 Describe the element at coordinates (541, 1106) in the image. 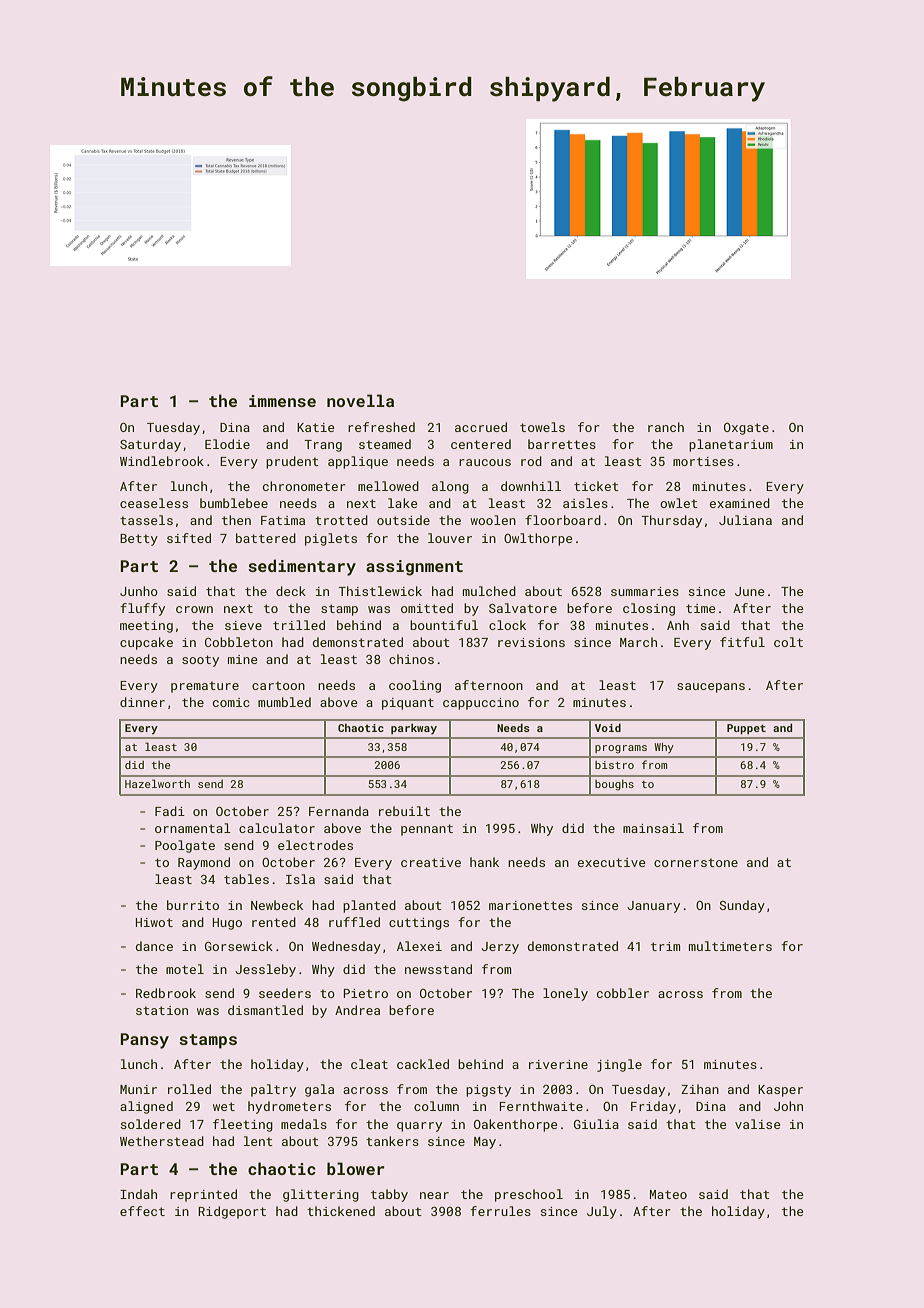

I see `Fernthwaite` at that location.
